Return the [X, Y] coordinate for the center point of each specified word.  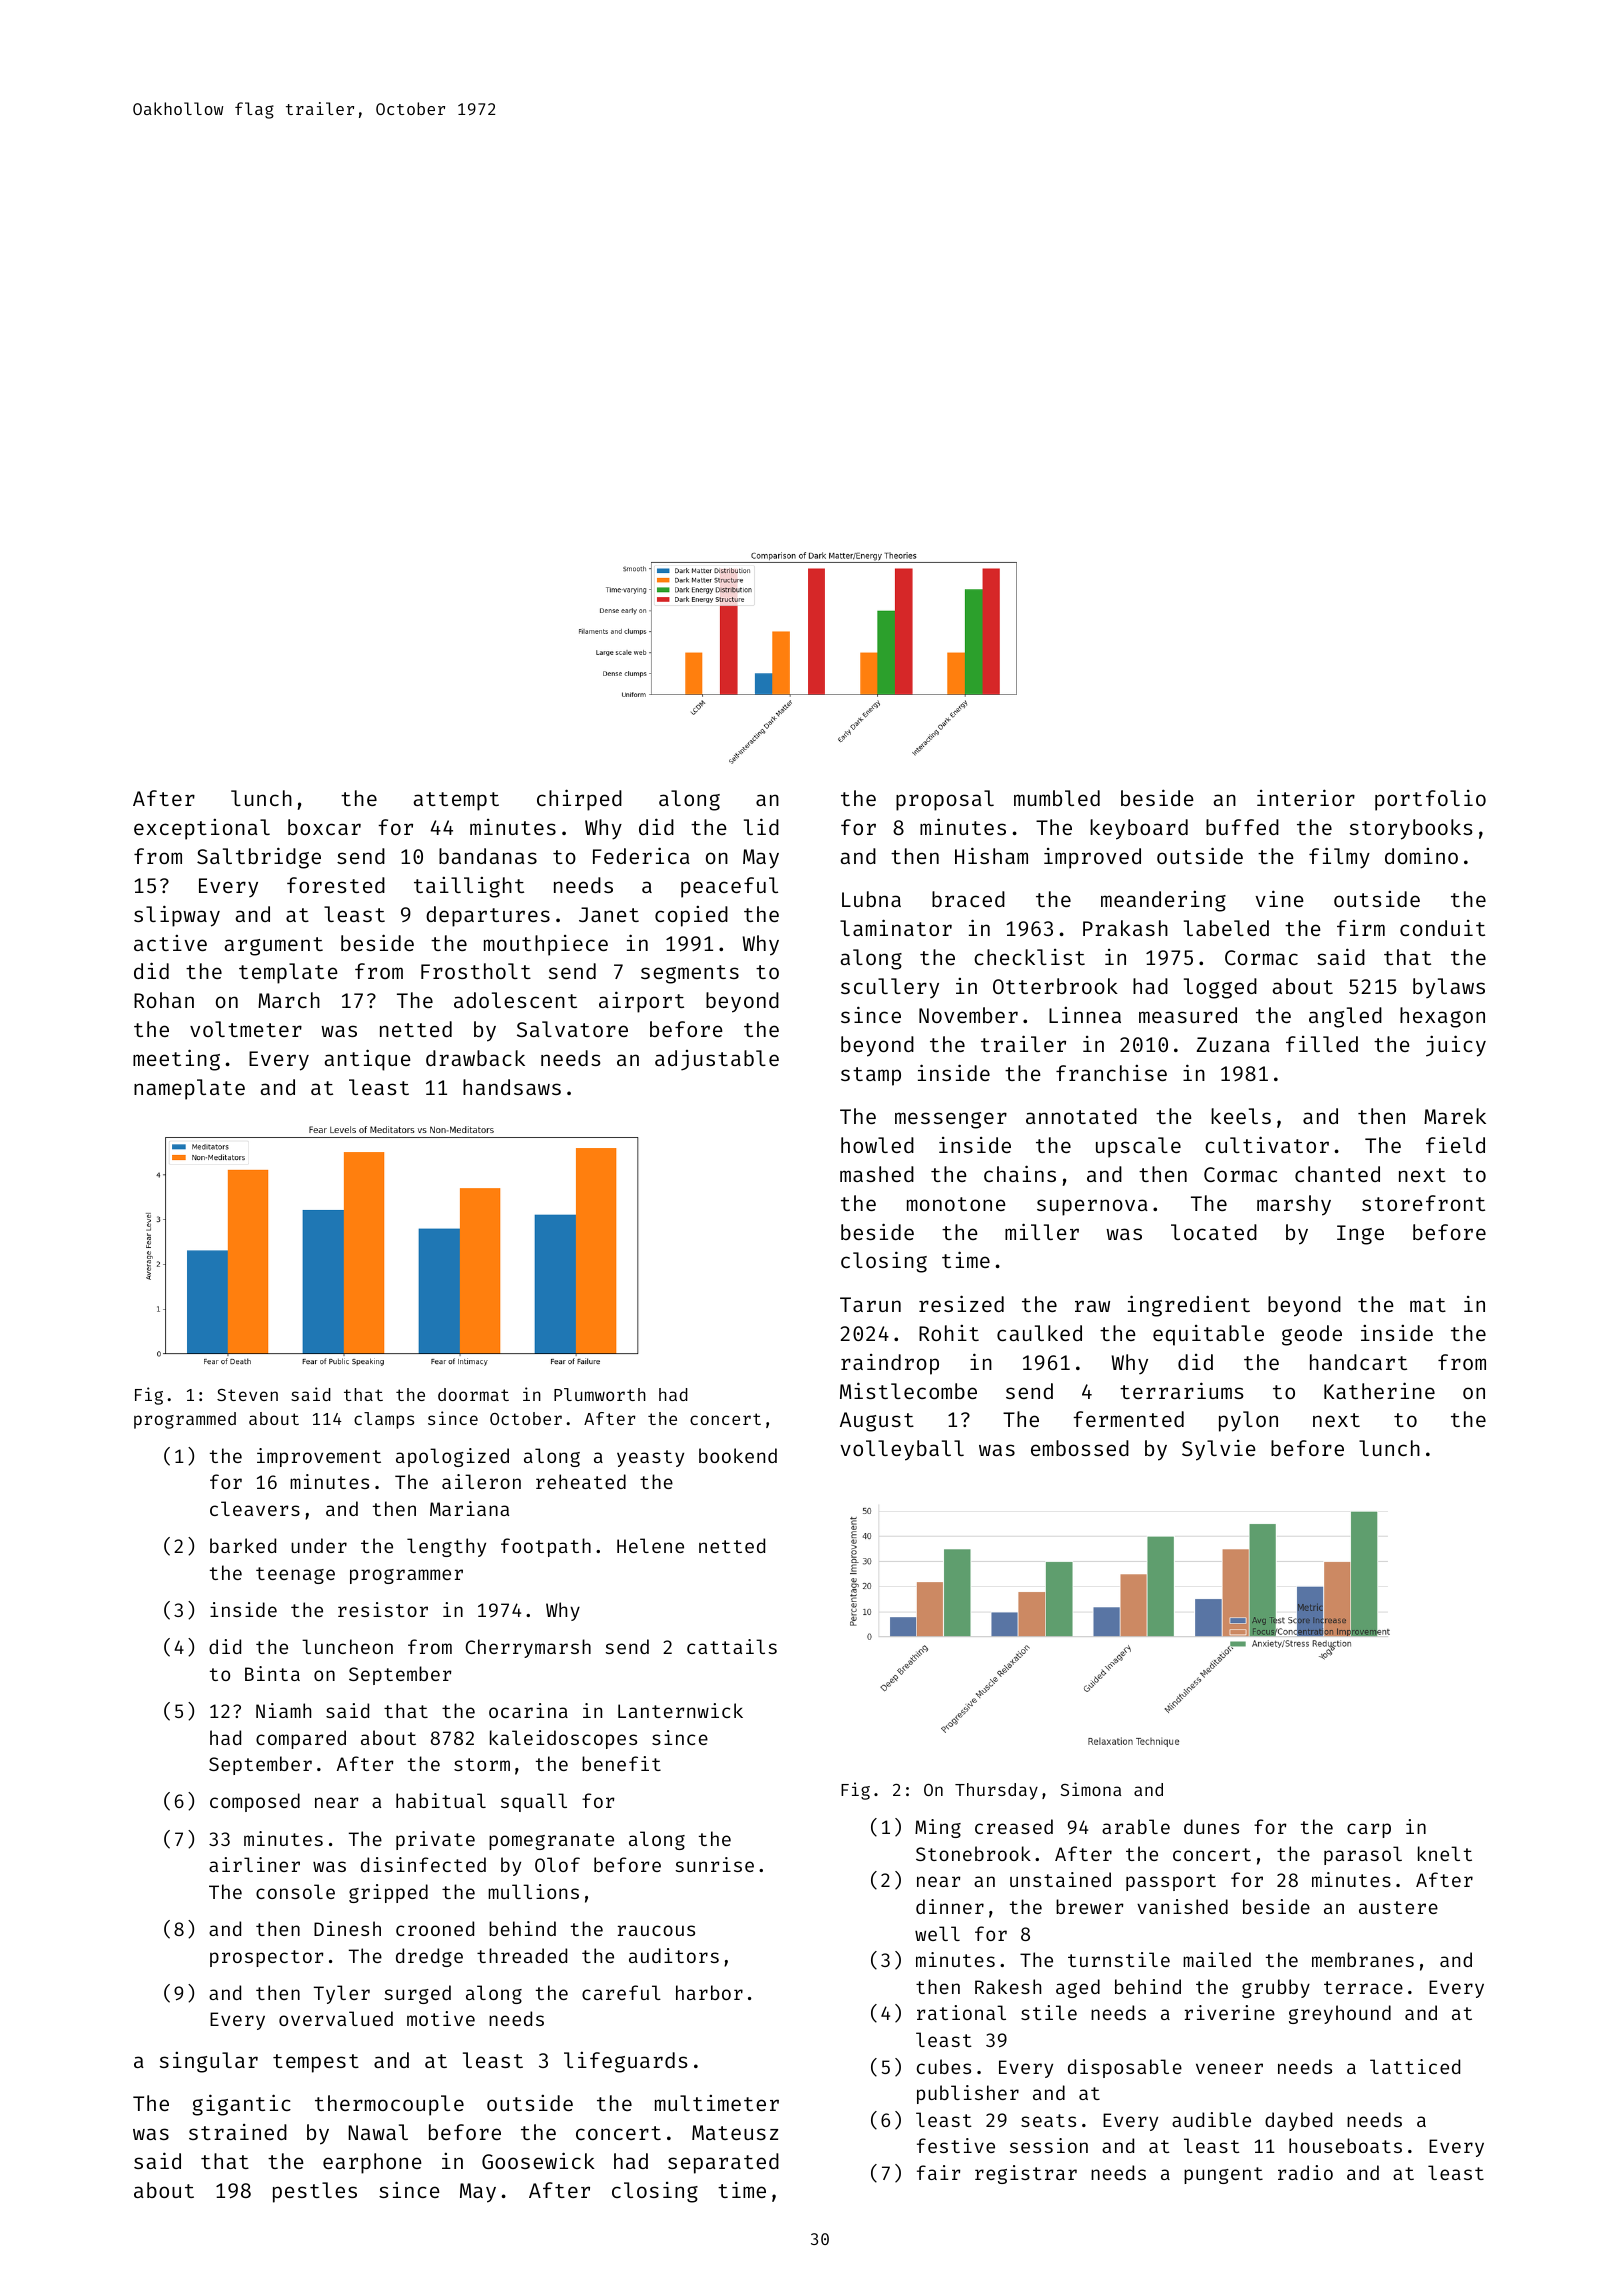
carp [1369, 1830]
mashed [877, 1174]
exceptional [202, 829]
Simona [1091, 1789]
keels [1241, 1116]
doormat [473, 1394]
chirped [579, 800]
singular [209, 2062]
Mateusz [735, 2132]
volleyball [902, 1450]
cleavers [255, 1508]
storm [482, 1764]
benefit [621, 1763]
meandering [1163, 901]
